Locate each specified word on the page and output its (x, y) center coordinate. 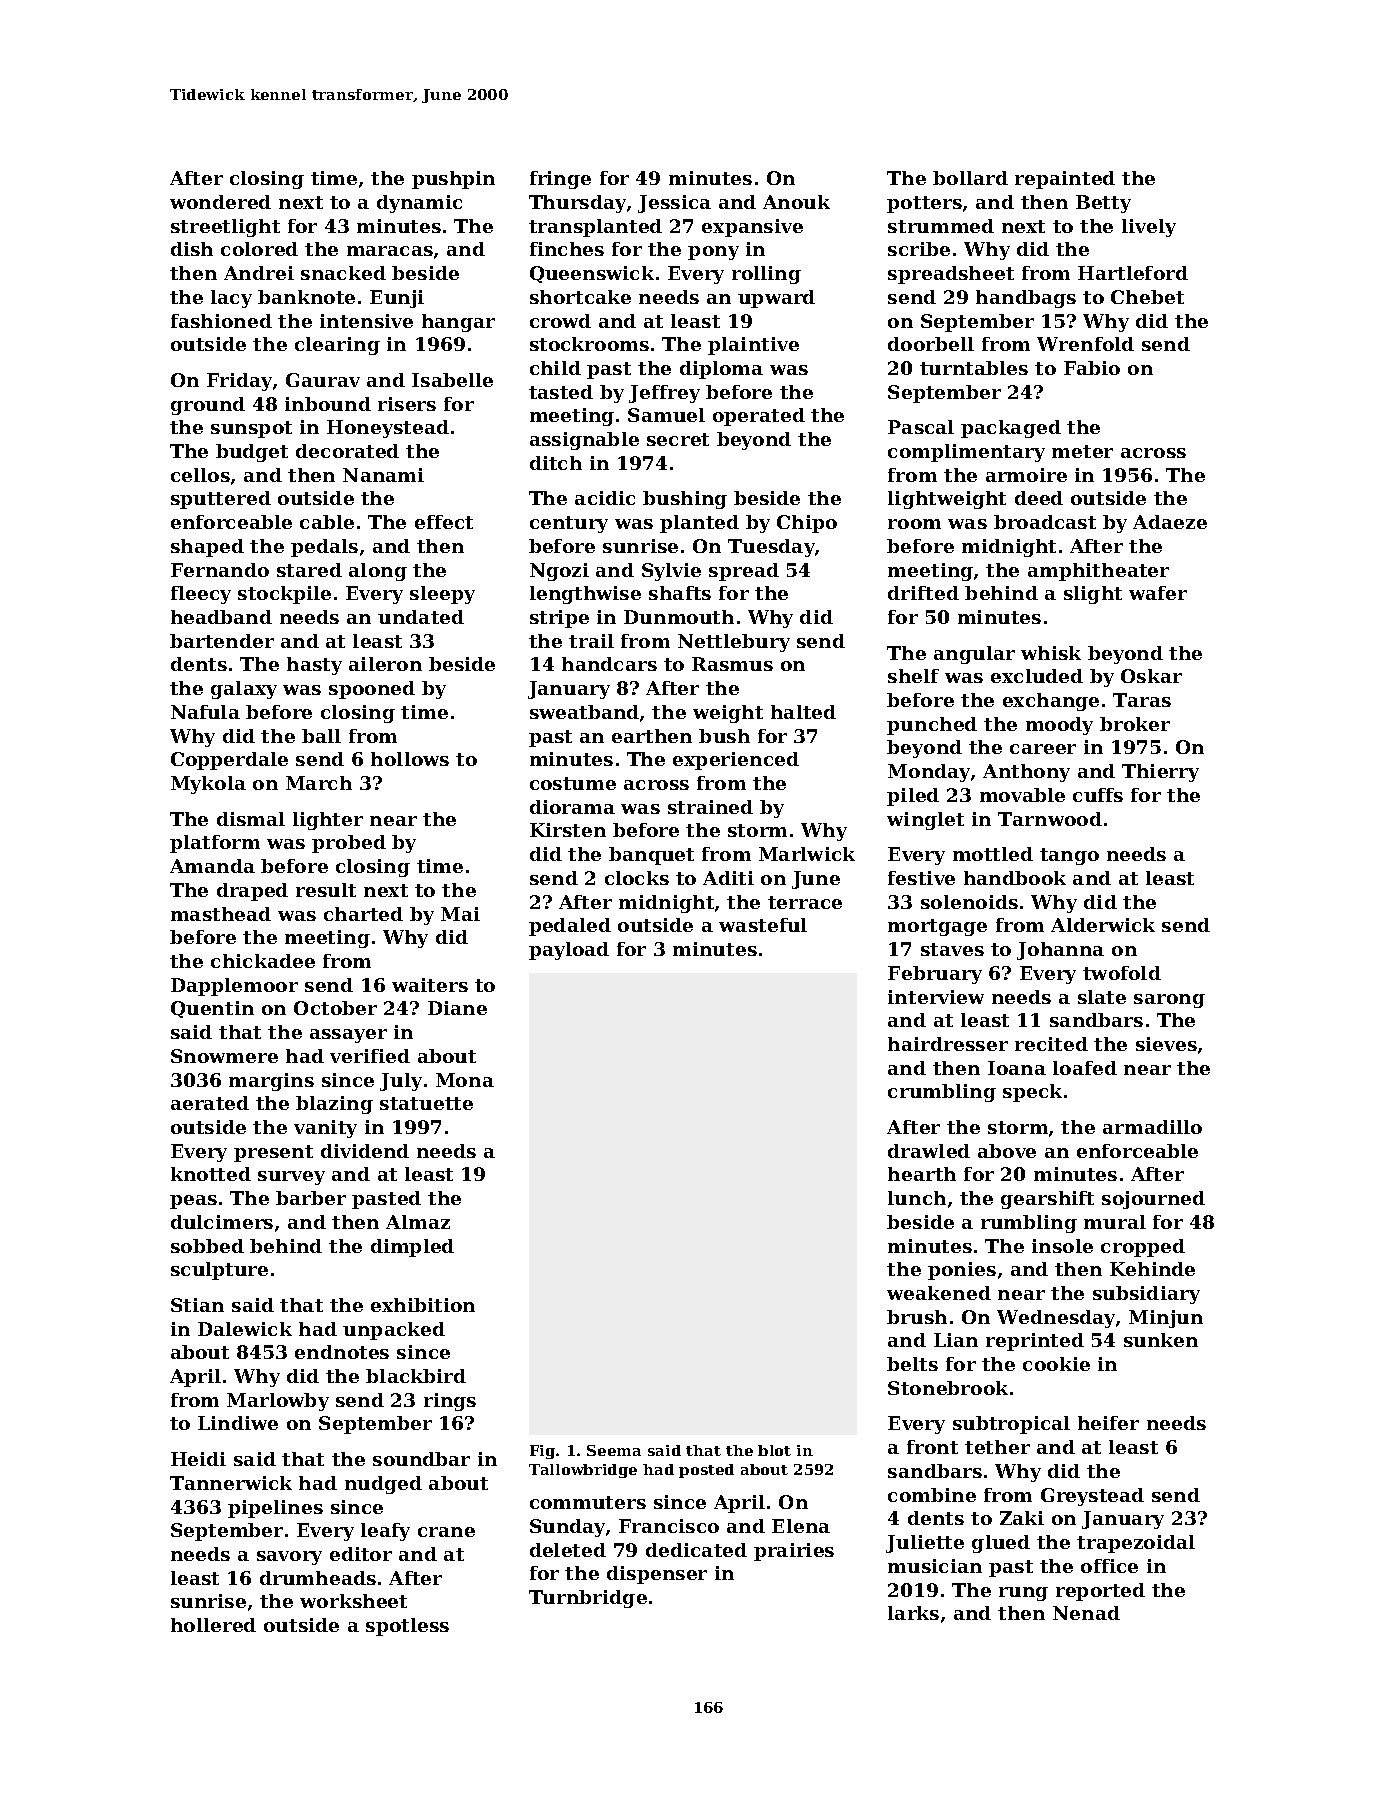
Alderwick (1103, 925)
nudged (383, 1485)
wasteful (763, 925)
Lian (956, 1340)
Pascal (921, 427)
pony (713, 253)
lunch (917, 1198)
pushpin (453, 180)
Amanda (212, 866)
